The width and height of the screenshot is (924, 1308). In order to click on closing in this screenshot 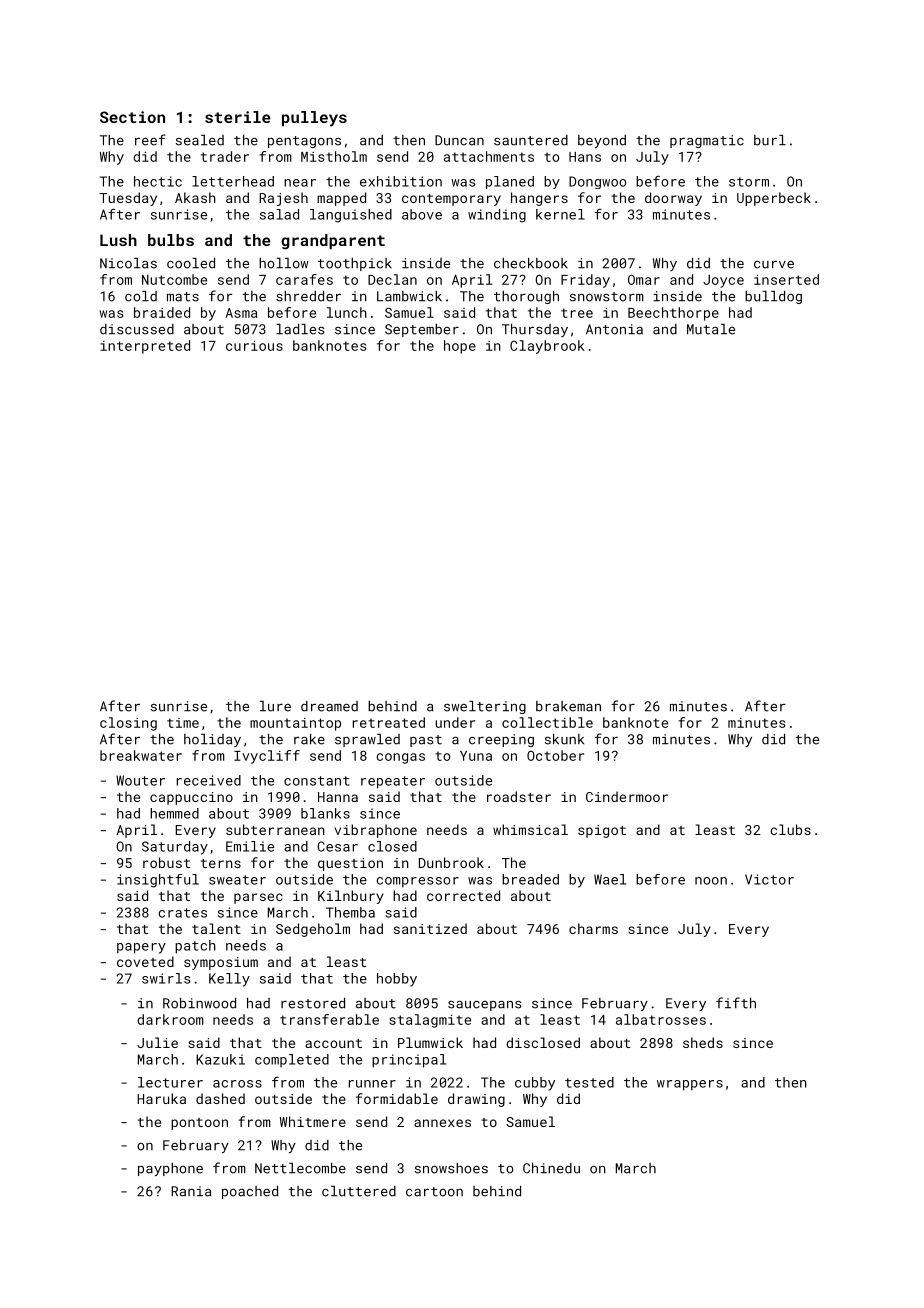, I will do `click(128, 724)`.
